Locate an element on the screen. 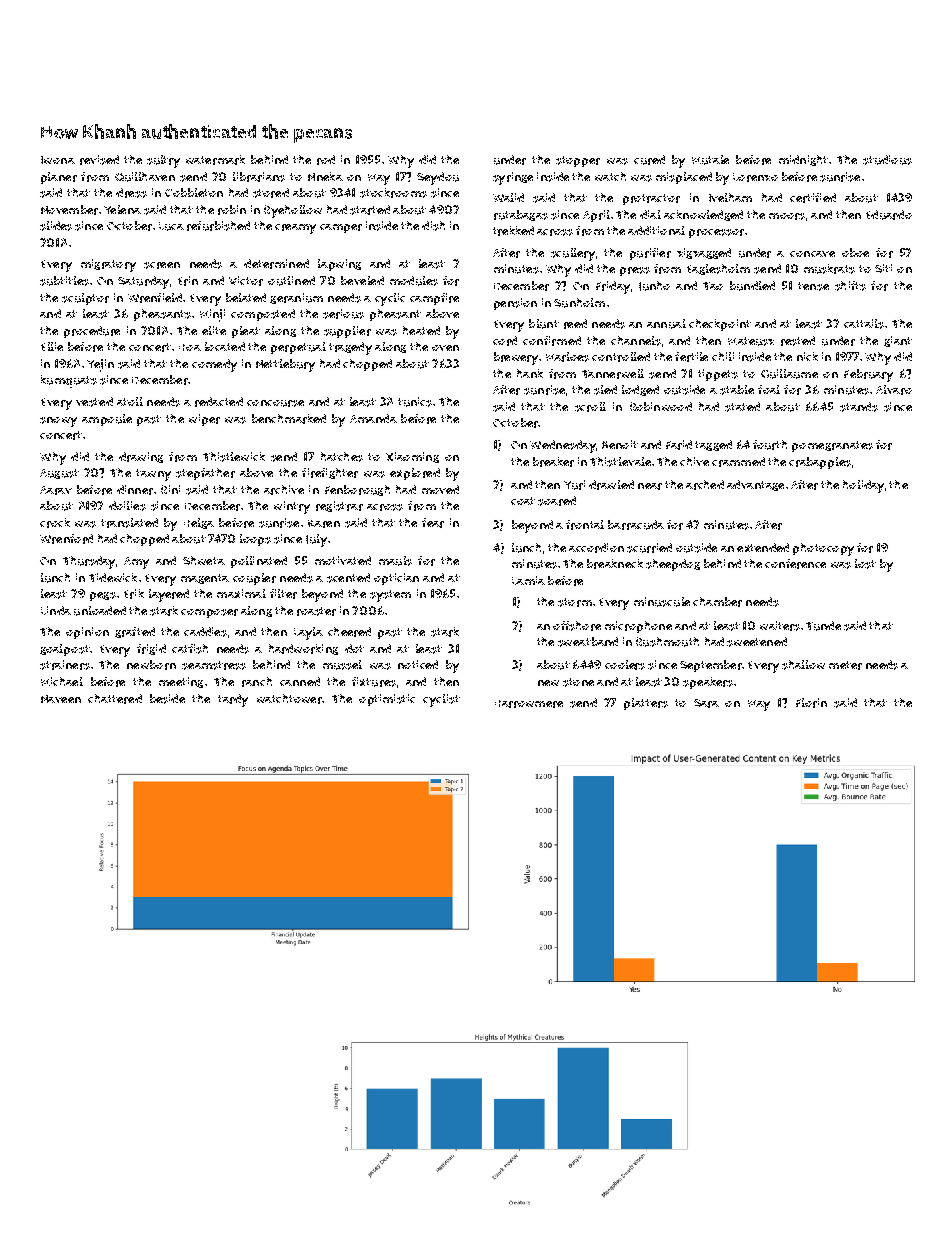 The width and height of the screenshot is (952, 1233). chattered is located at coordinates (115, 699).
